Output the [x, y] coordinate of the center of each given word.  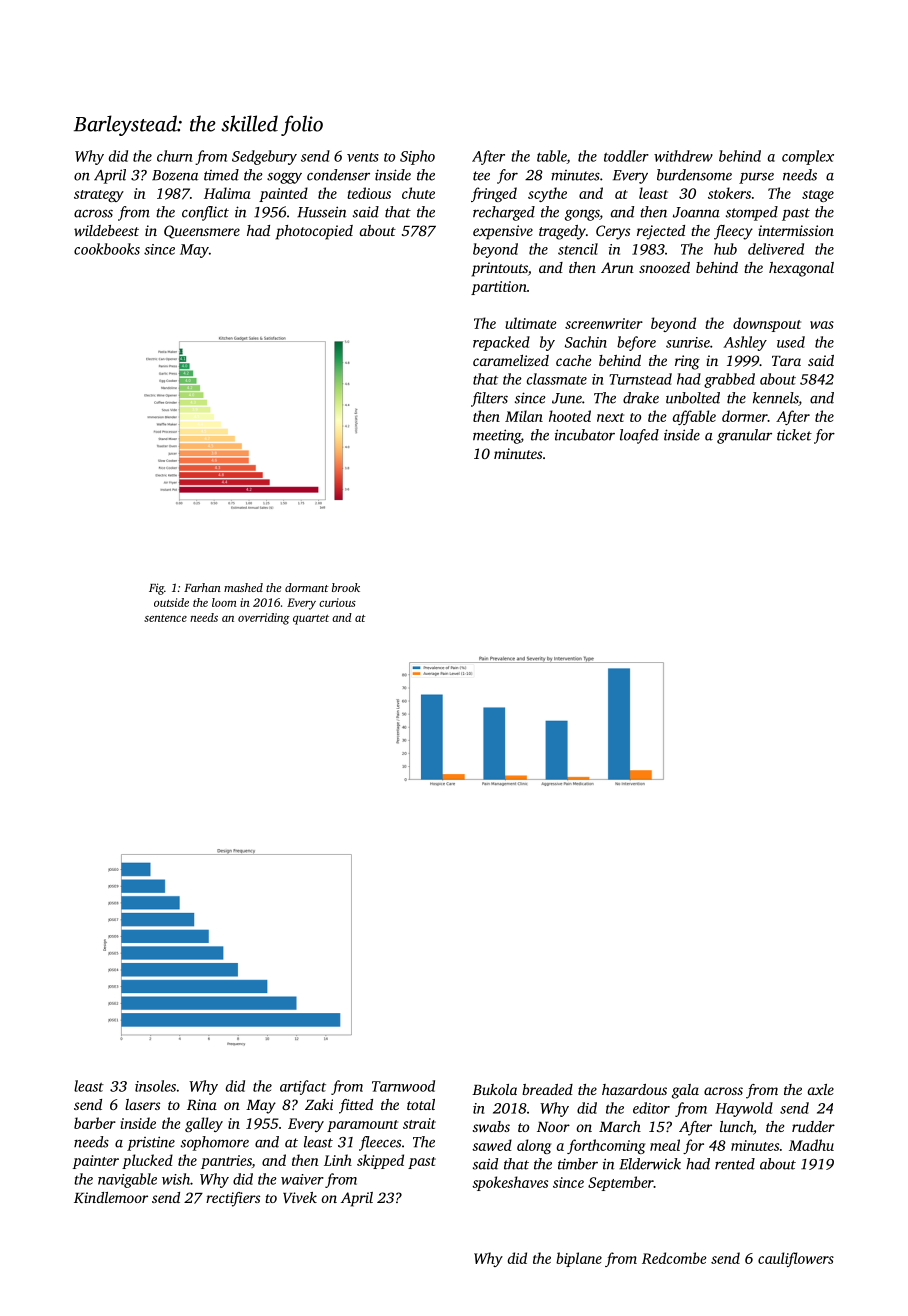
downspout [767, 324]
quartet [311, 620]
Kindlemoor [111, 1197]
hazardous [634, 1089]
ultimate [530, 323]
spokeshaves [510, 1183]
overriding [263, 619]
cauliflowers [796, 1259]
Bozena [175, 175]
